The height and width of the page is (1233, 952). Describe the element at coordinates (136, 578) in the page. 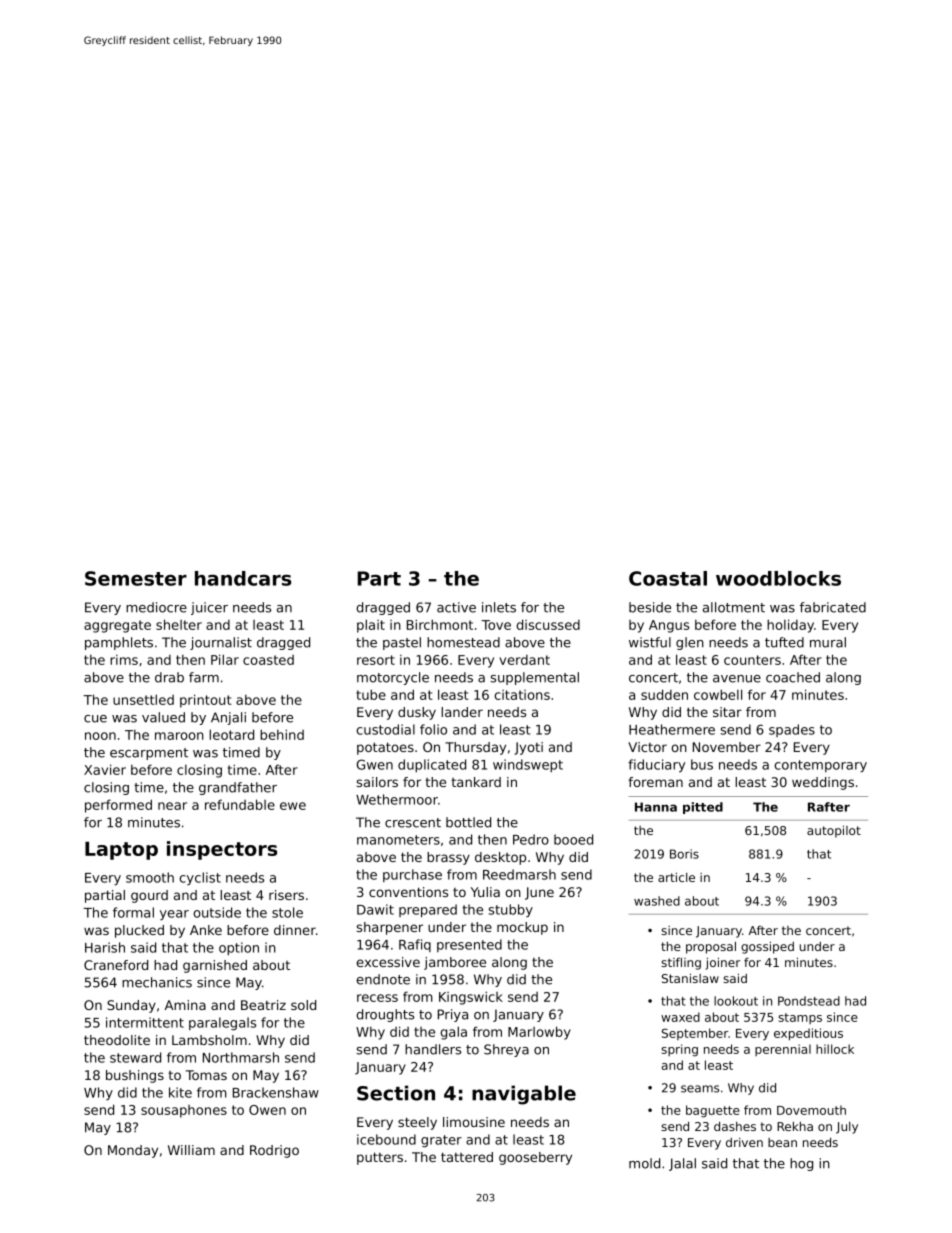

I see `Semester` at that location.
